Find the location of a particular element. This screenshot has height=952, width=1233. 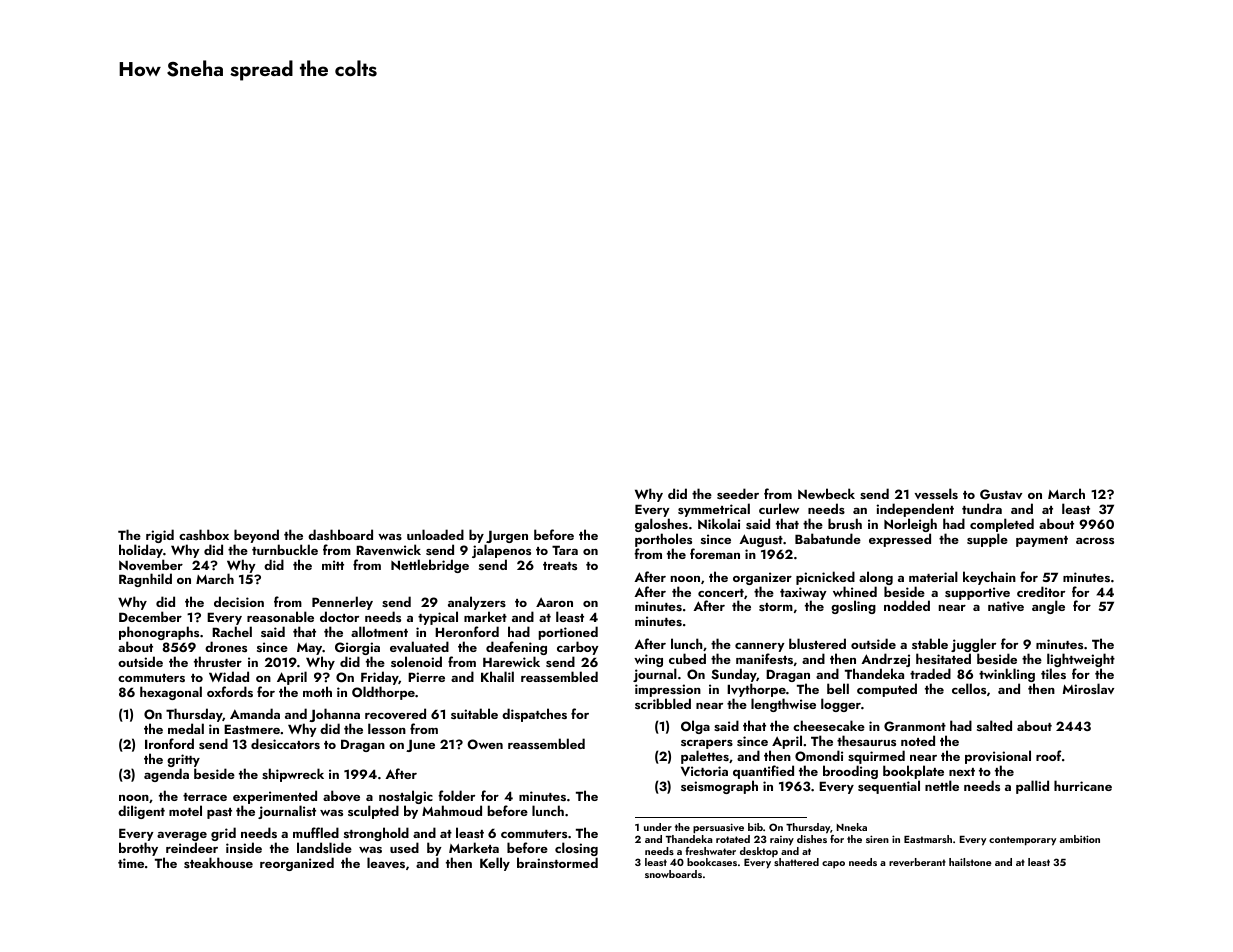

rainy is located at coordinates (782, 840).
